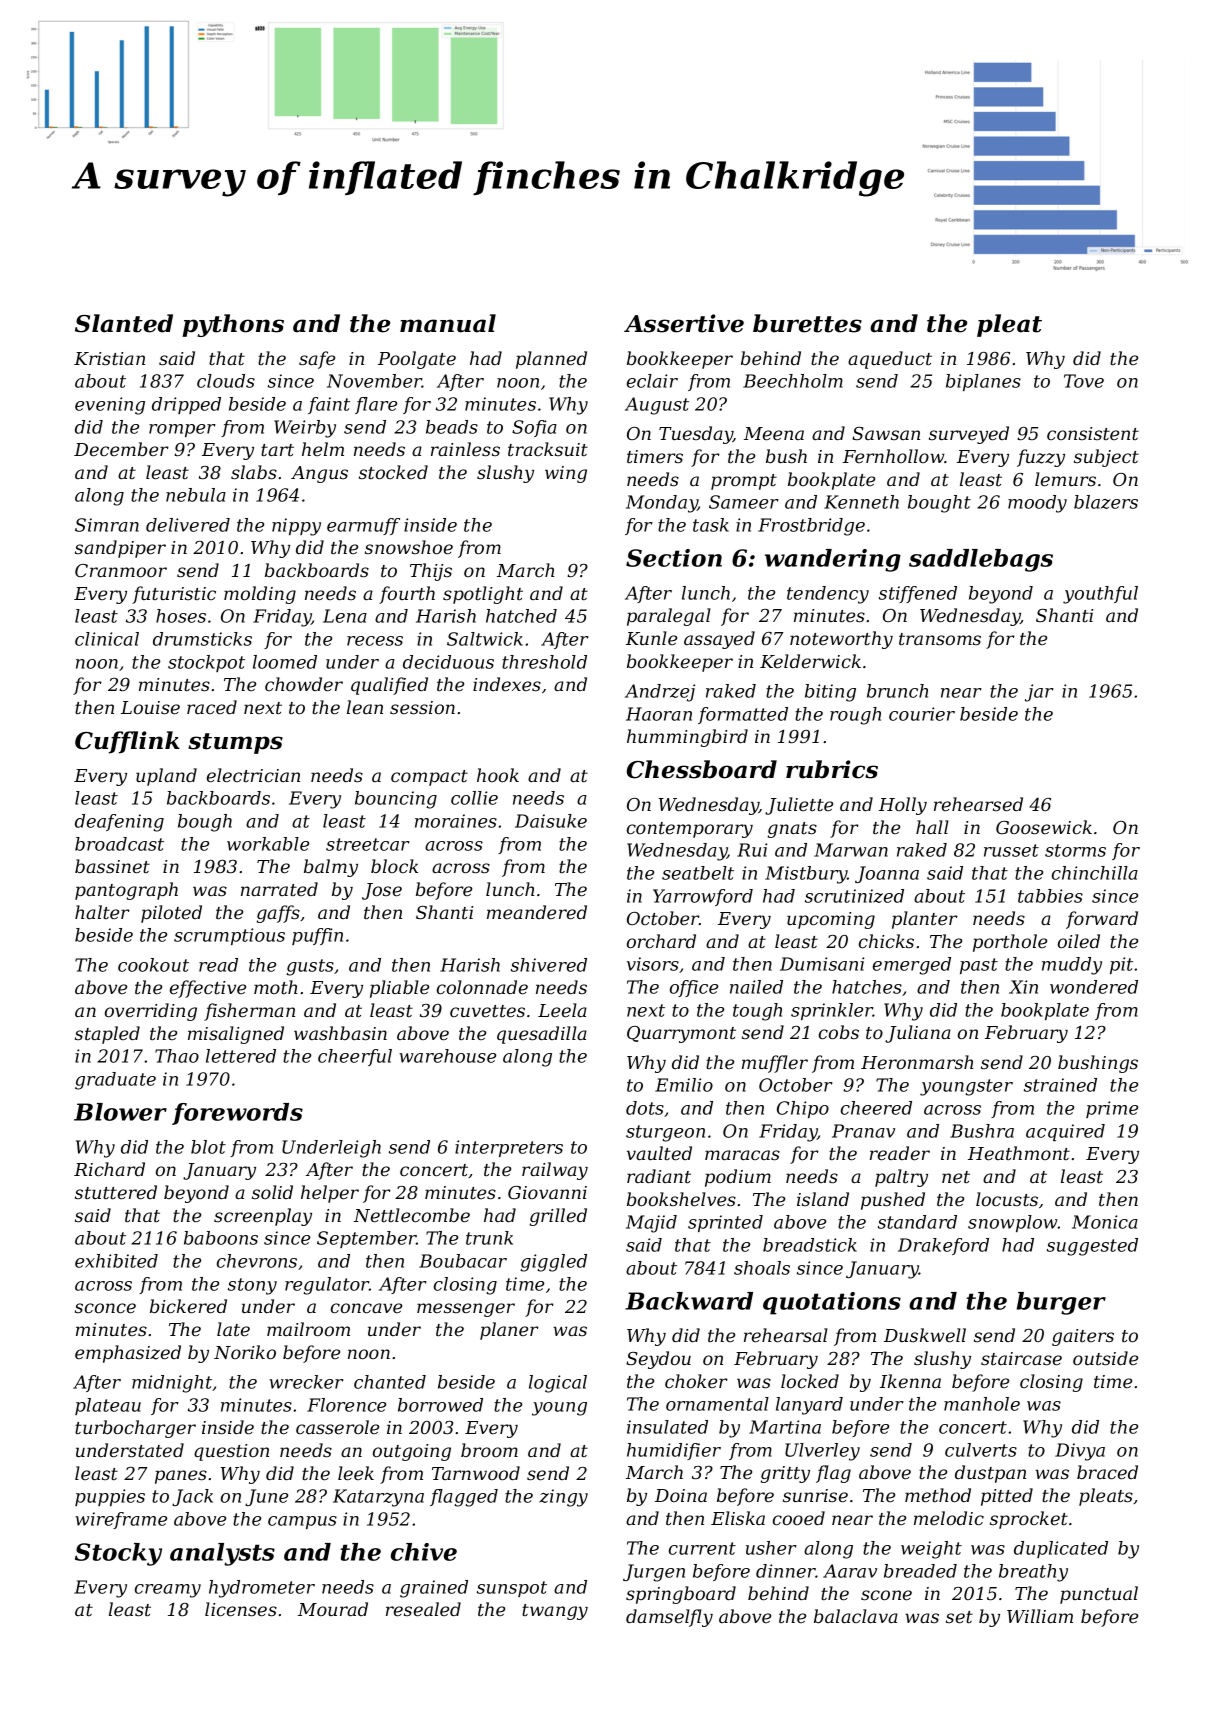 This screenshot has width=1214, height=1716. What do you see at coordinates (684, 323) in the screenshot?
I see `Assertive` at bounding box center [684, 323].
